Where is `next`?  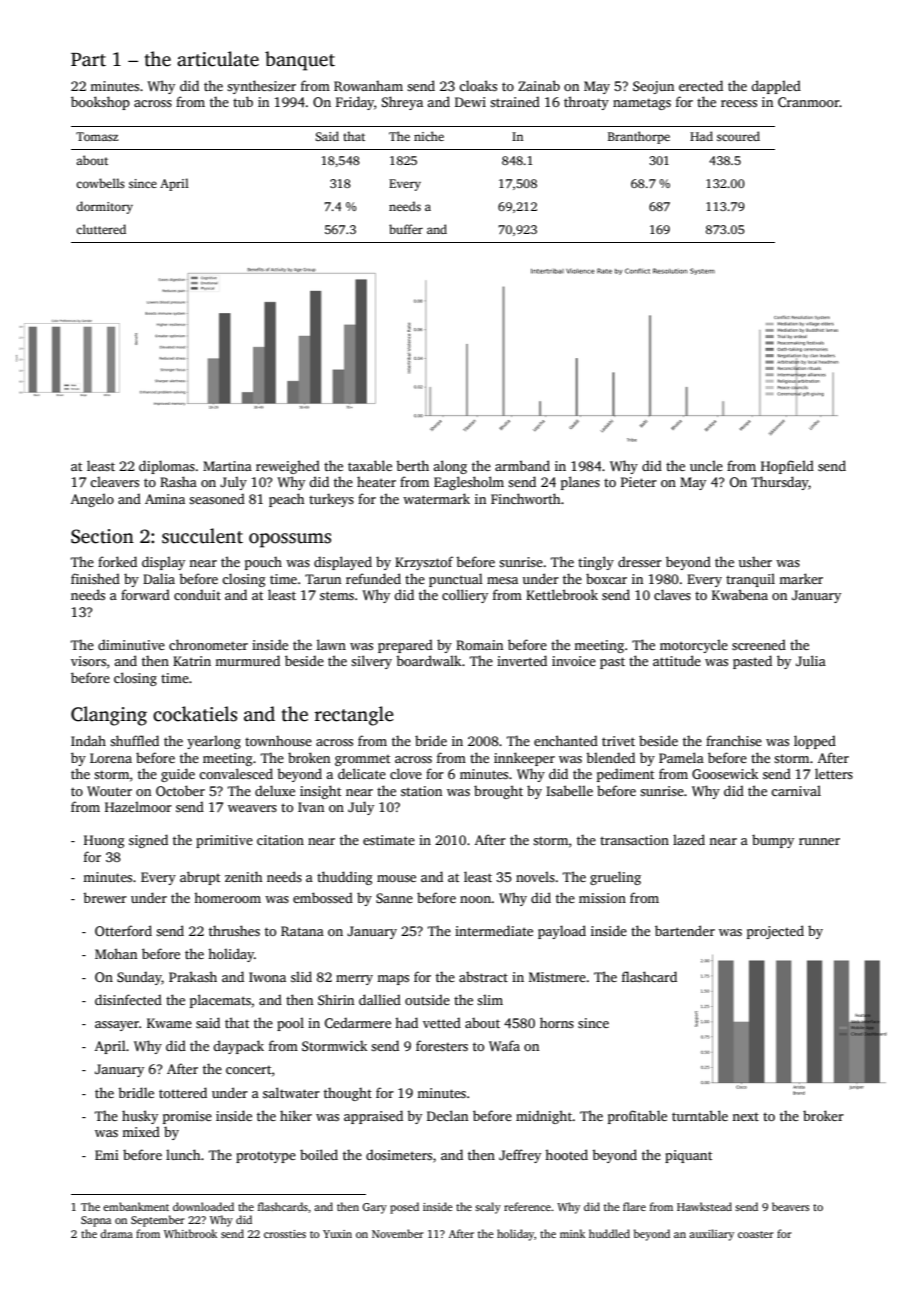
next is located at coordinates (745, 1116).
